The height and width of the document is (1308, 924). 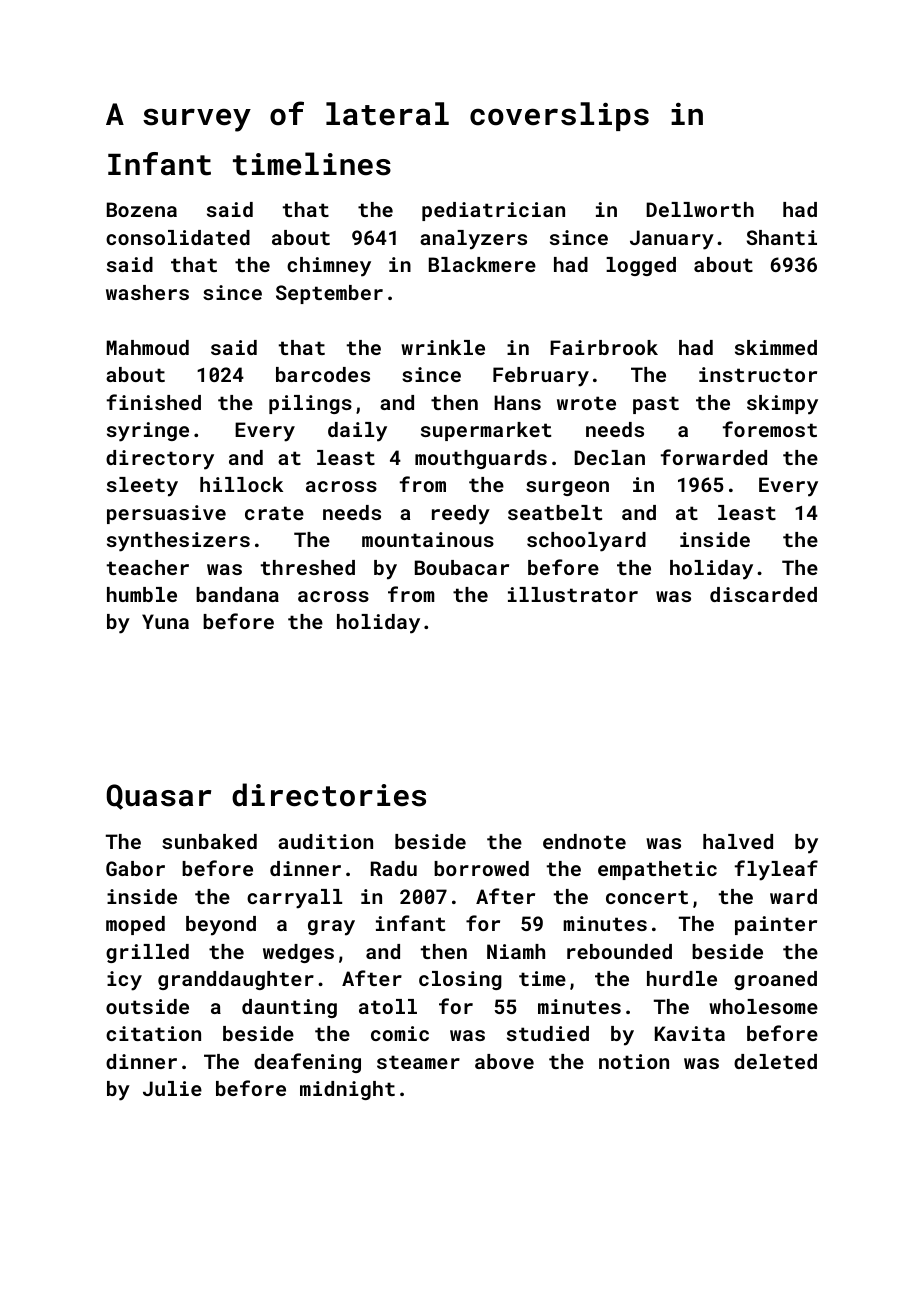 I want to click on hillock, so click(x=241, y=484).
